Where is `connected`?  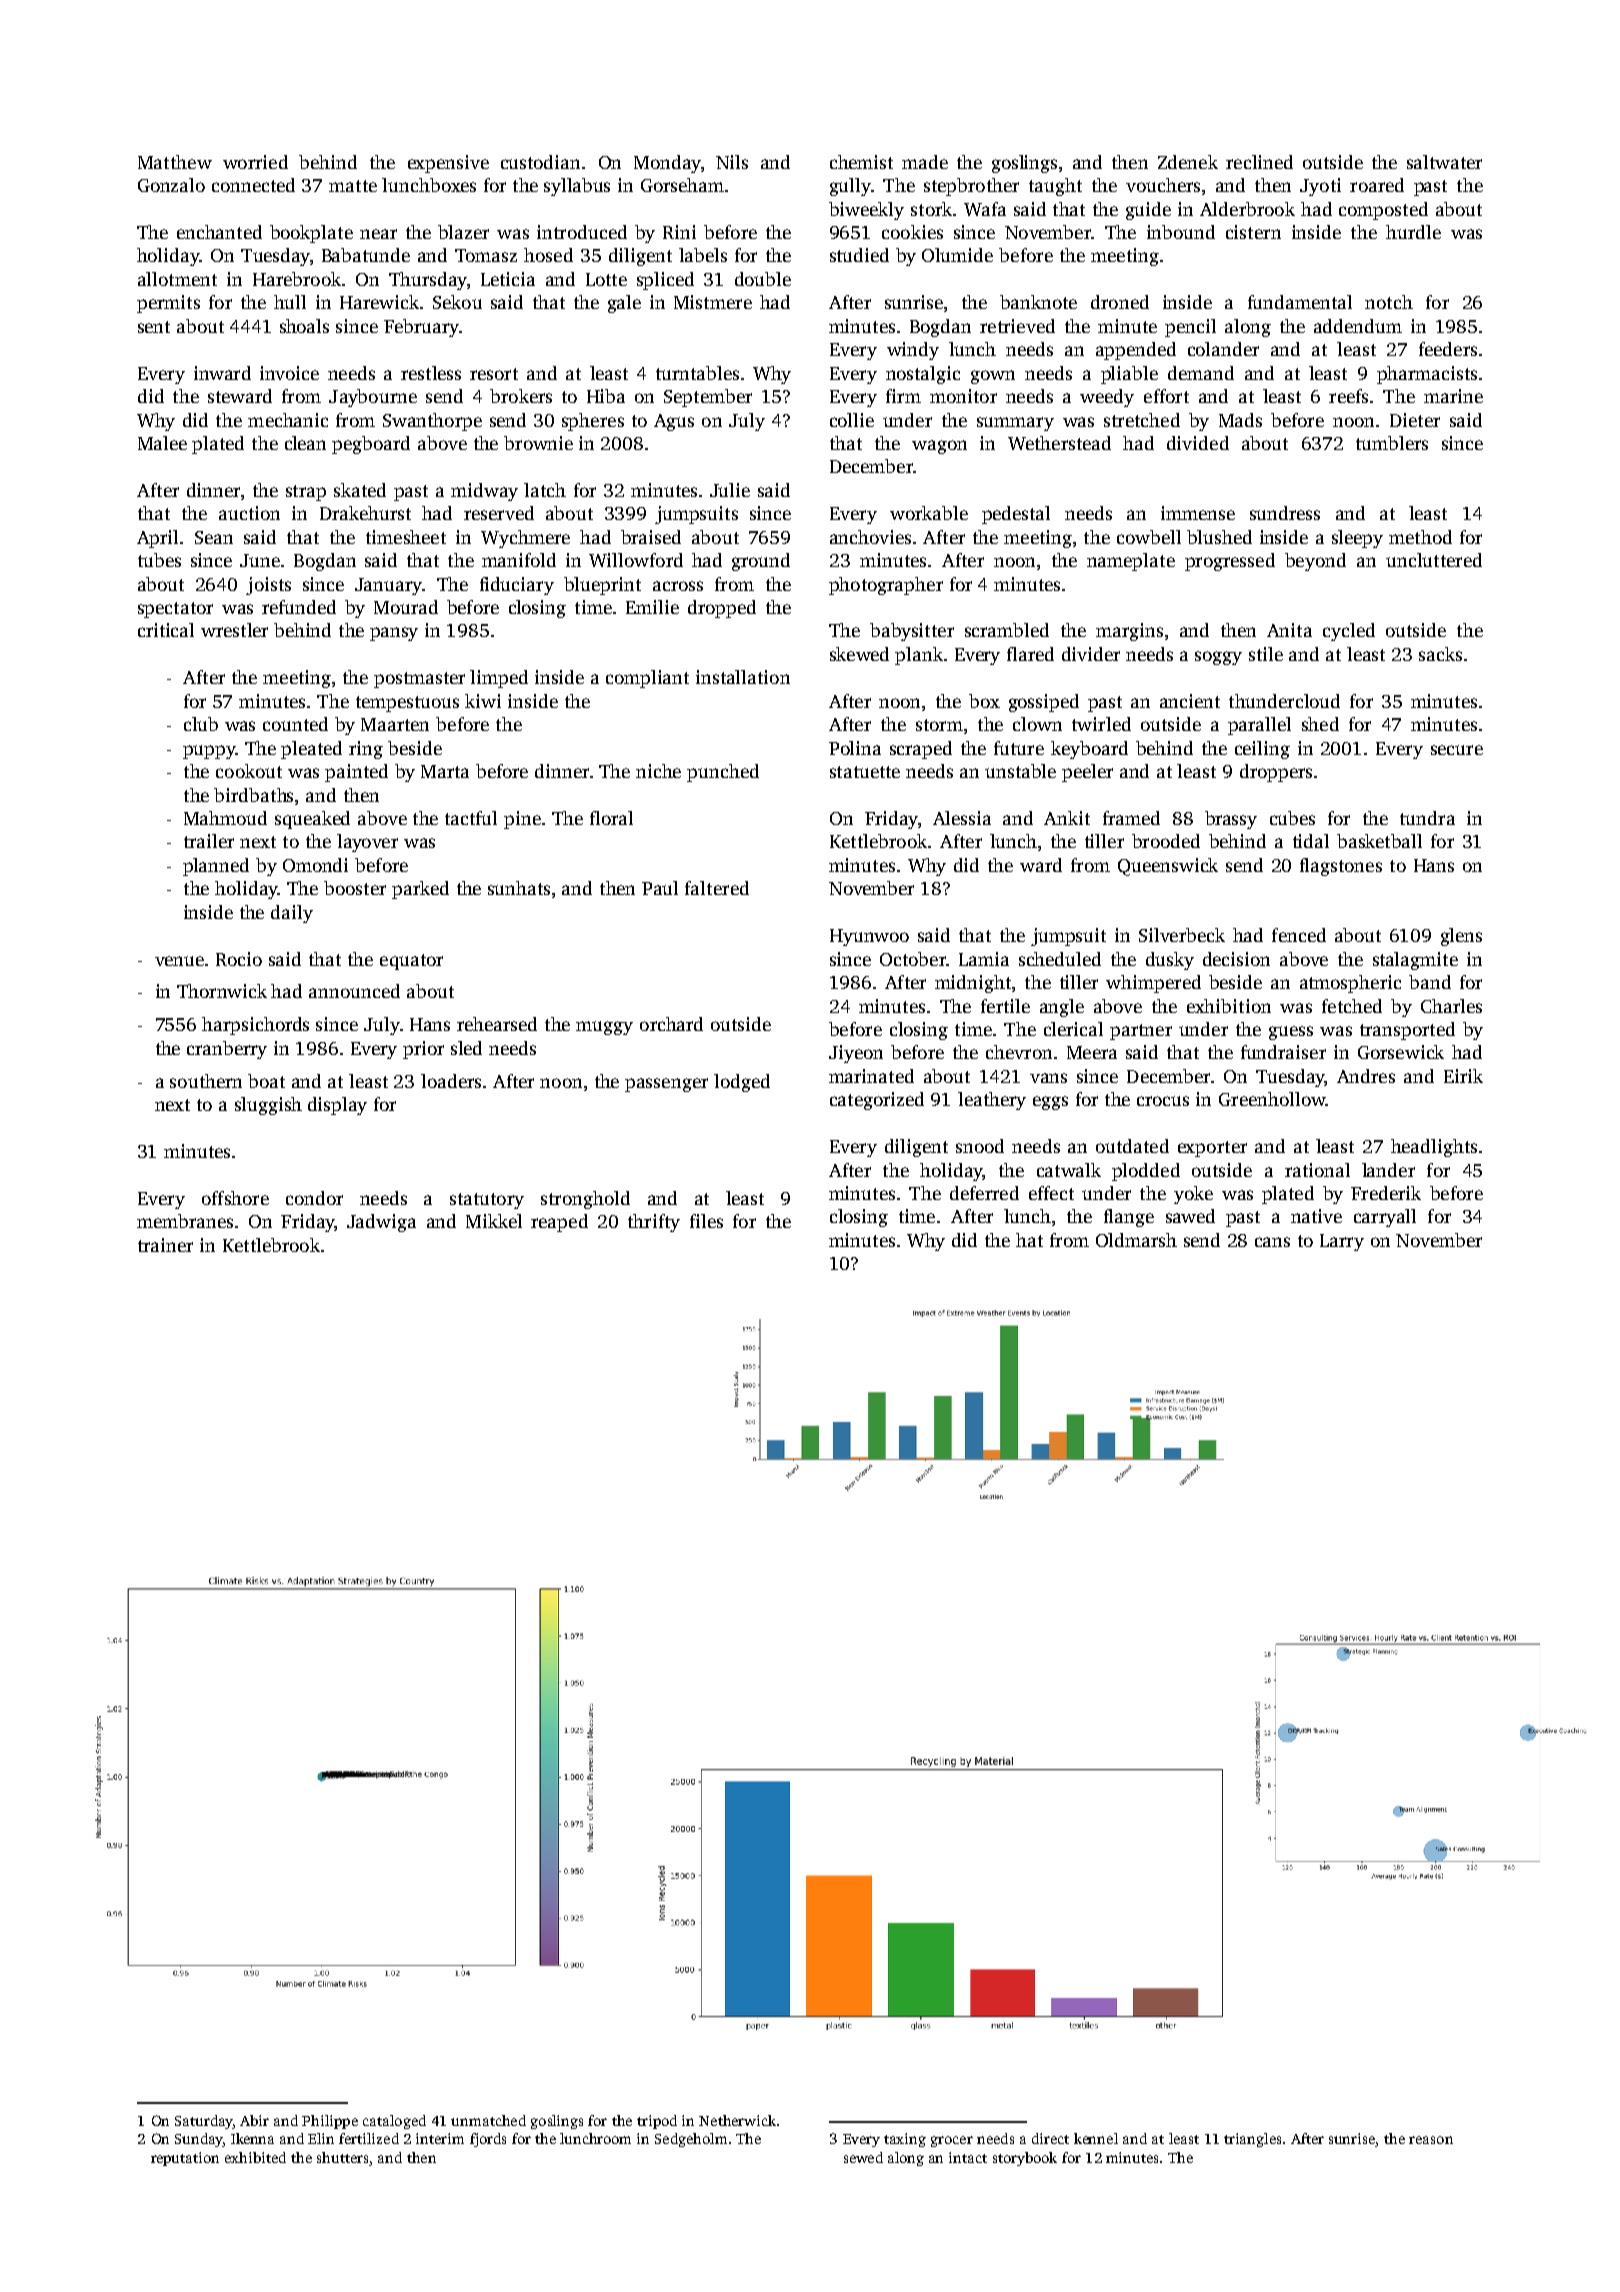 connected is located at coordinates (253, 185).
